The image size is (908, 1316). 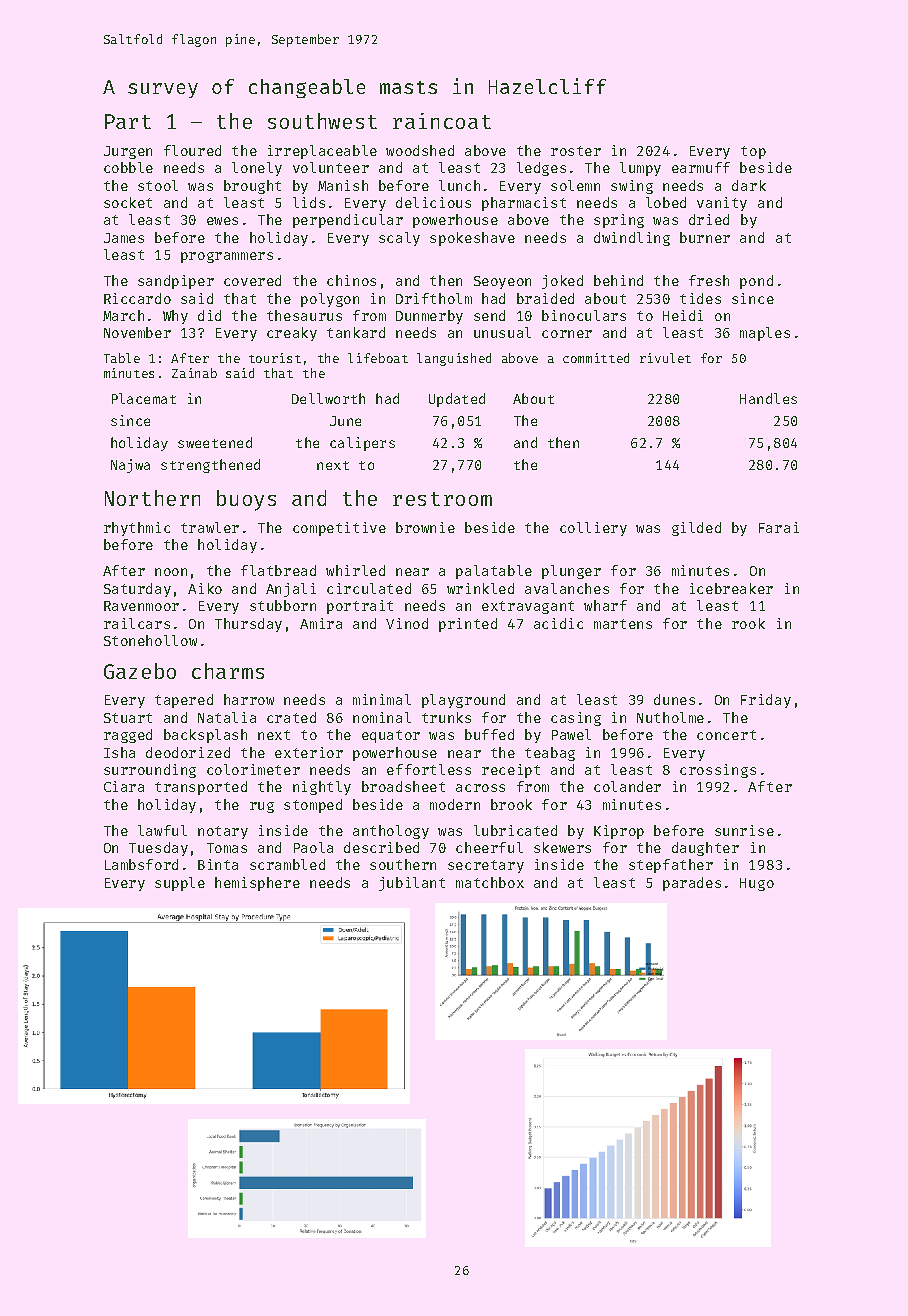 What do you see at coordinates (749, 185) in the document?
I see `dark` at bounding box center [749, 185].
